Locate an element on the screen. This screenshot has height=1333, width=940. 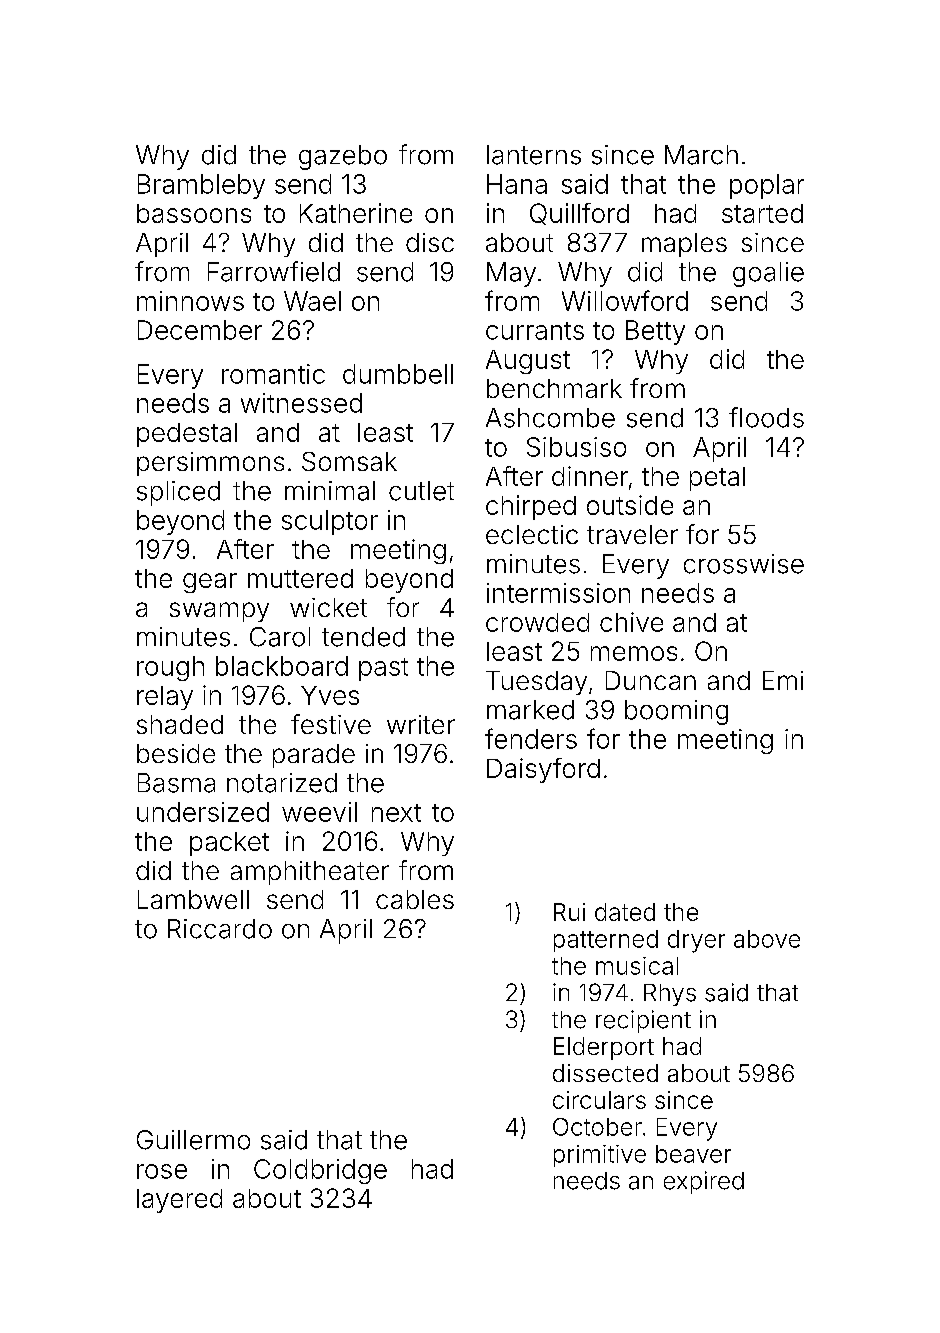
layered is located at coordinates (179, 1201).
